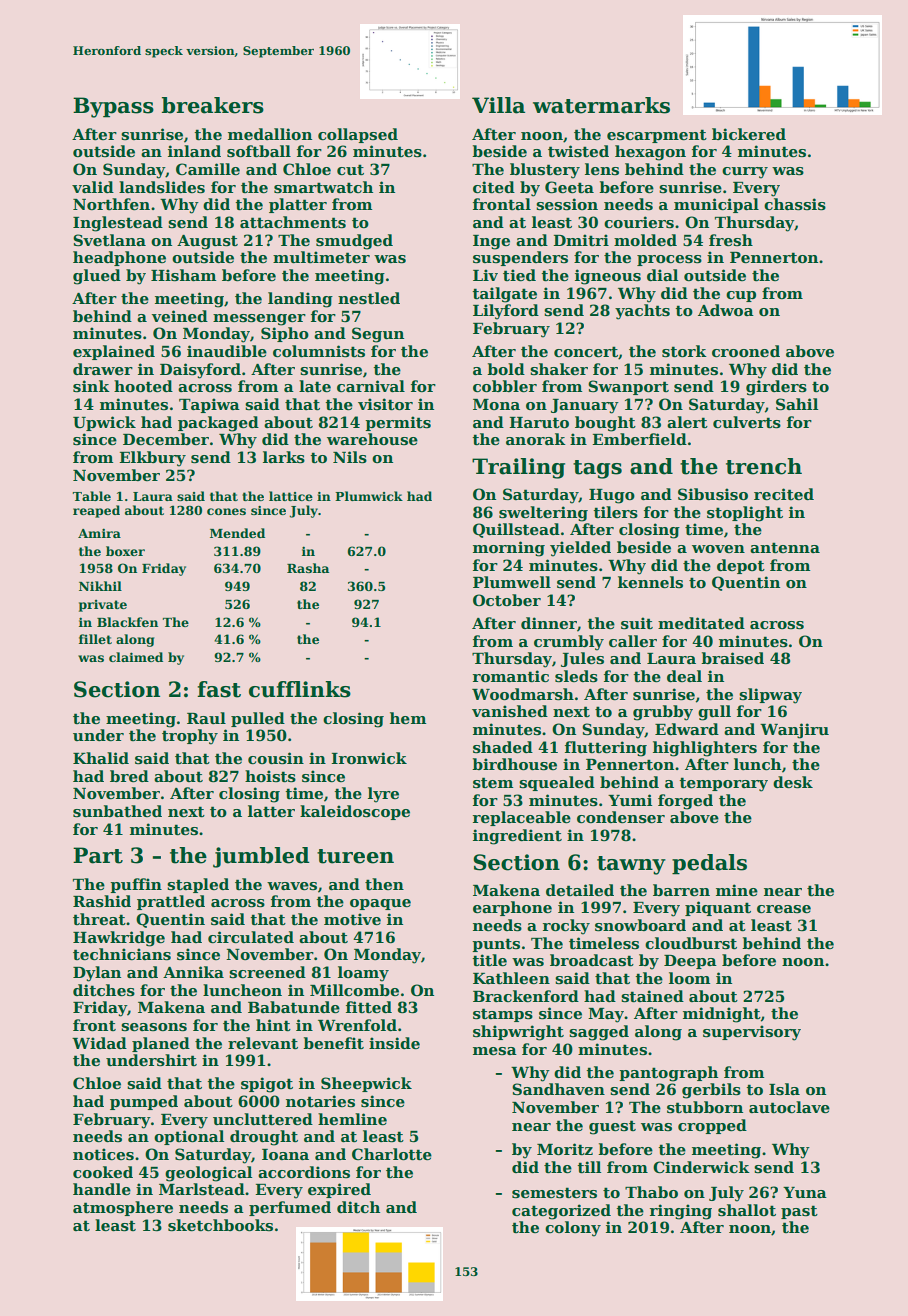 Image resolution: width=908 pixels, height=1316 pixels. Describe the element at coordinates (498, 105) in the document. I see `Villa` at that location.
